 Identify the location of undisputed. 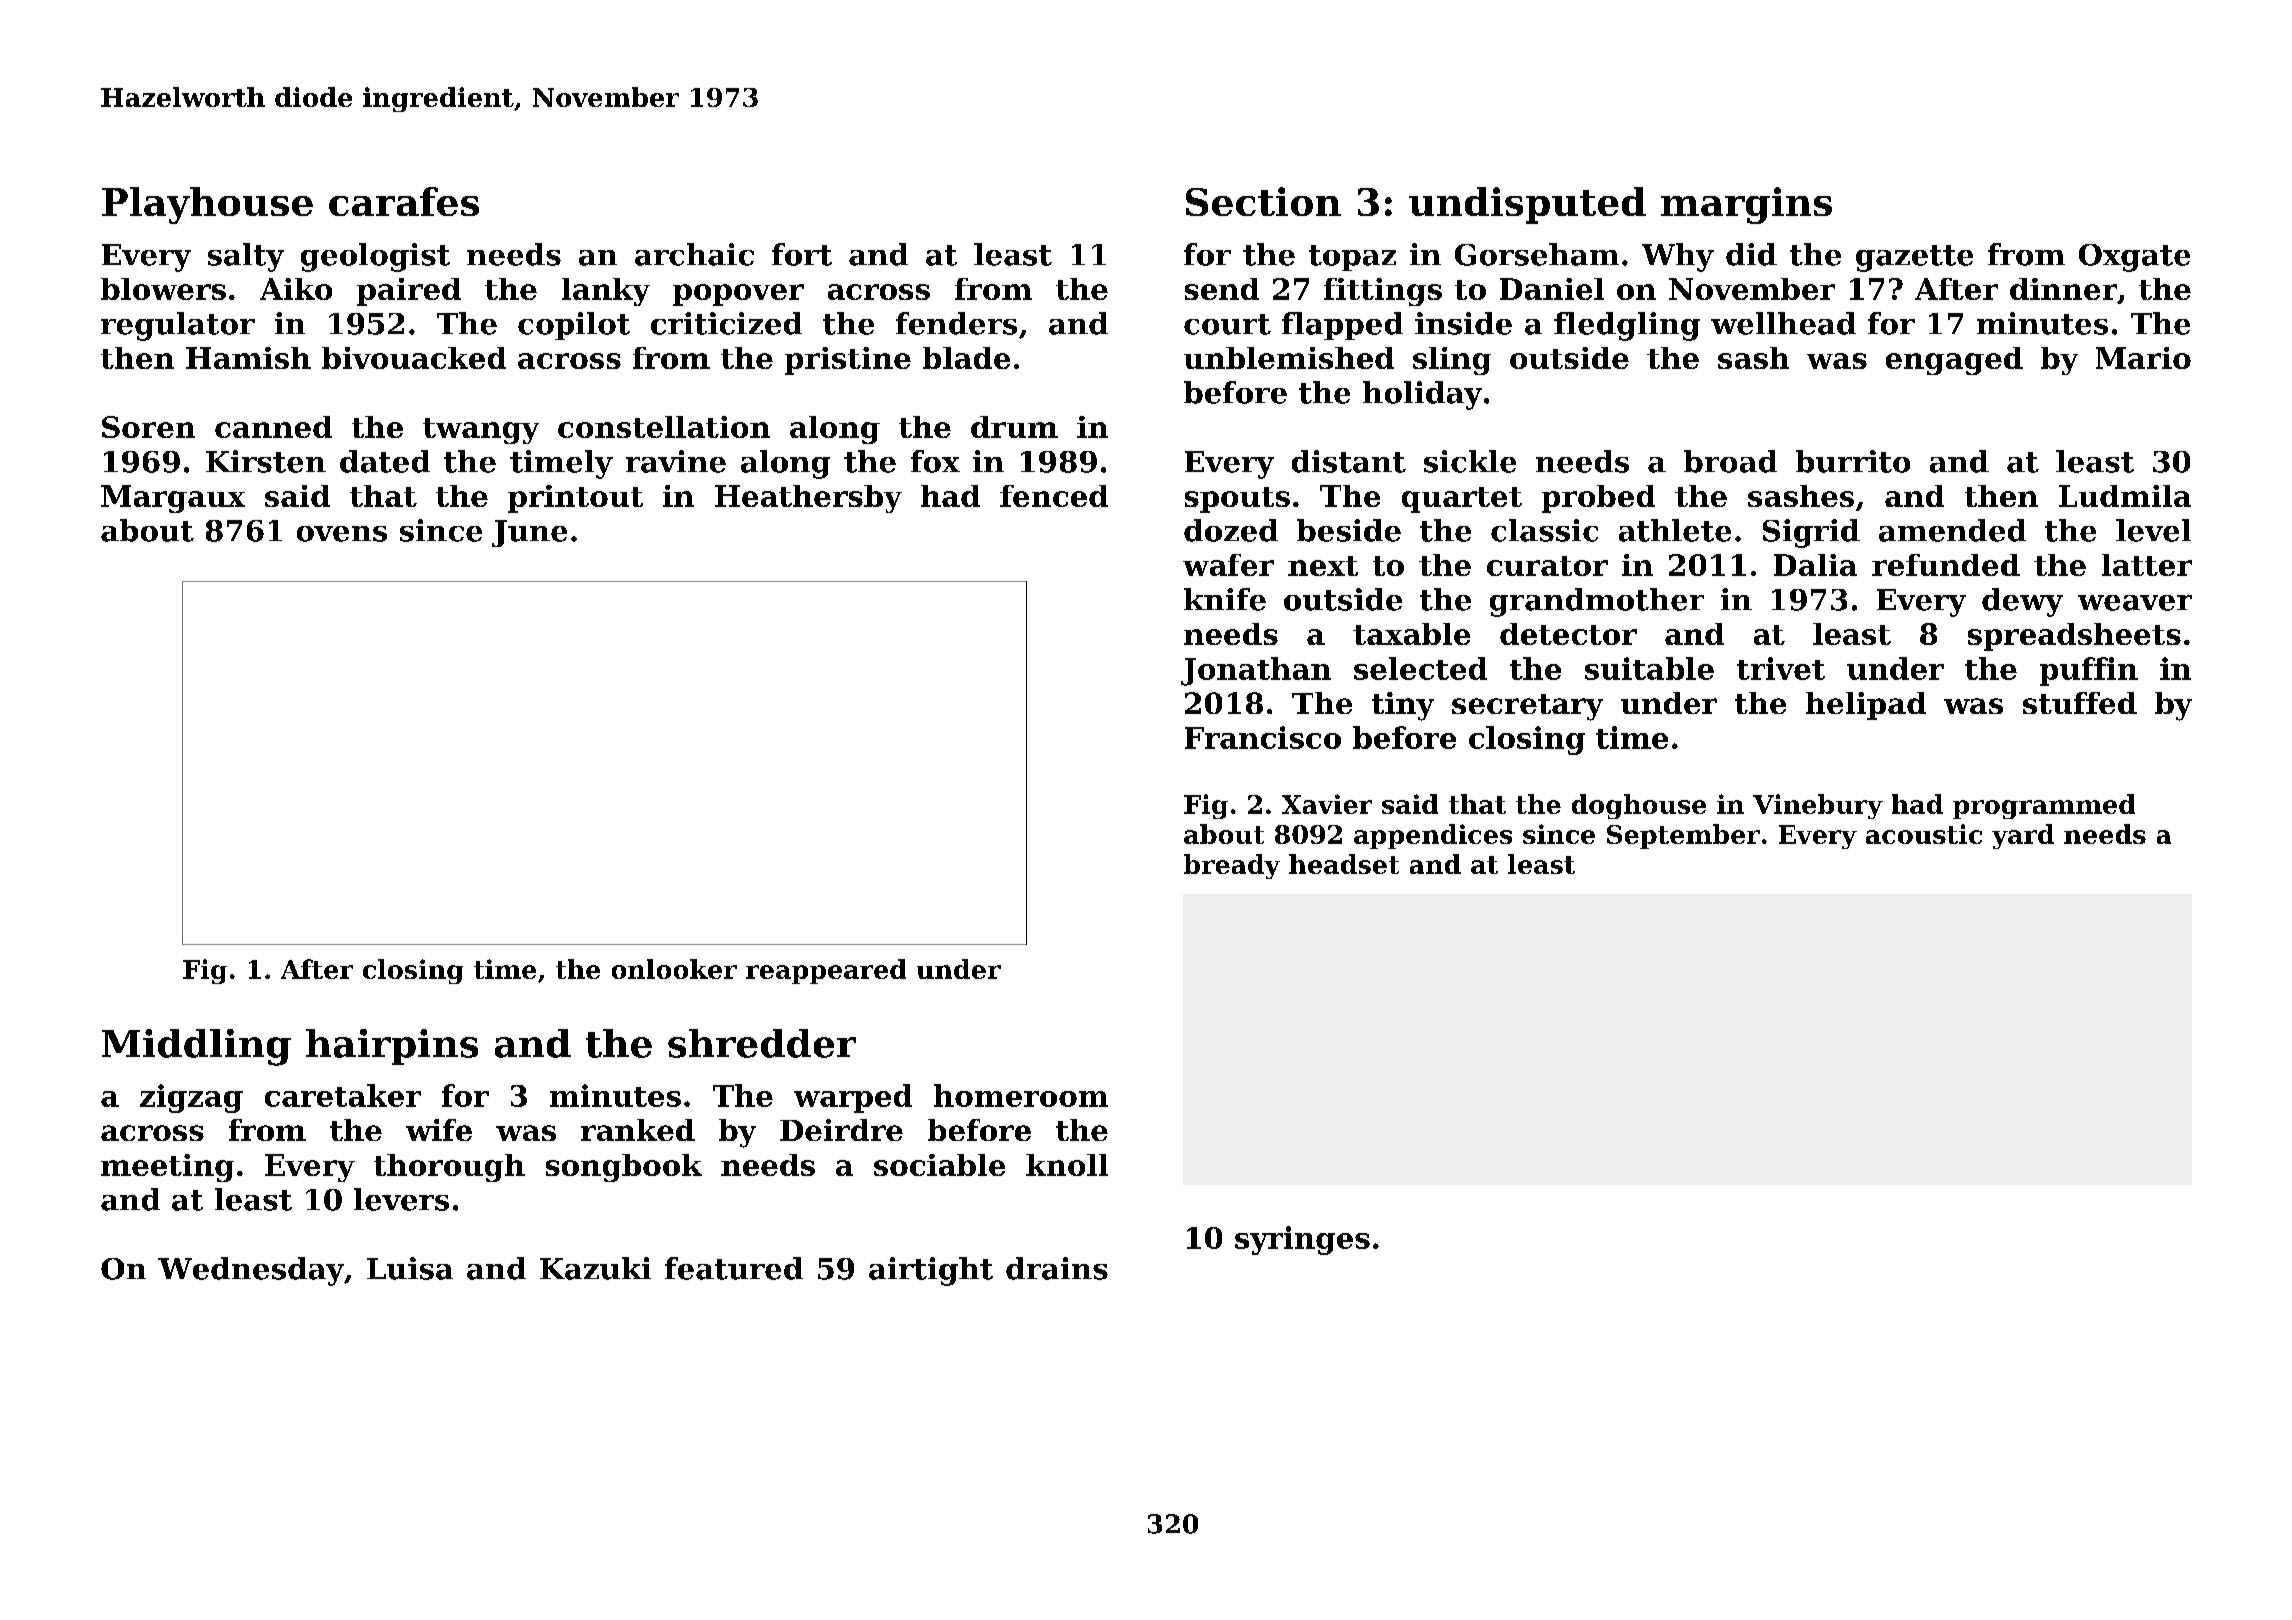
(1527, 205).
